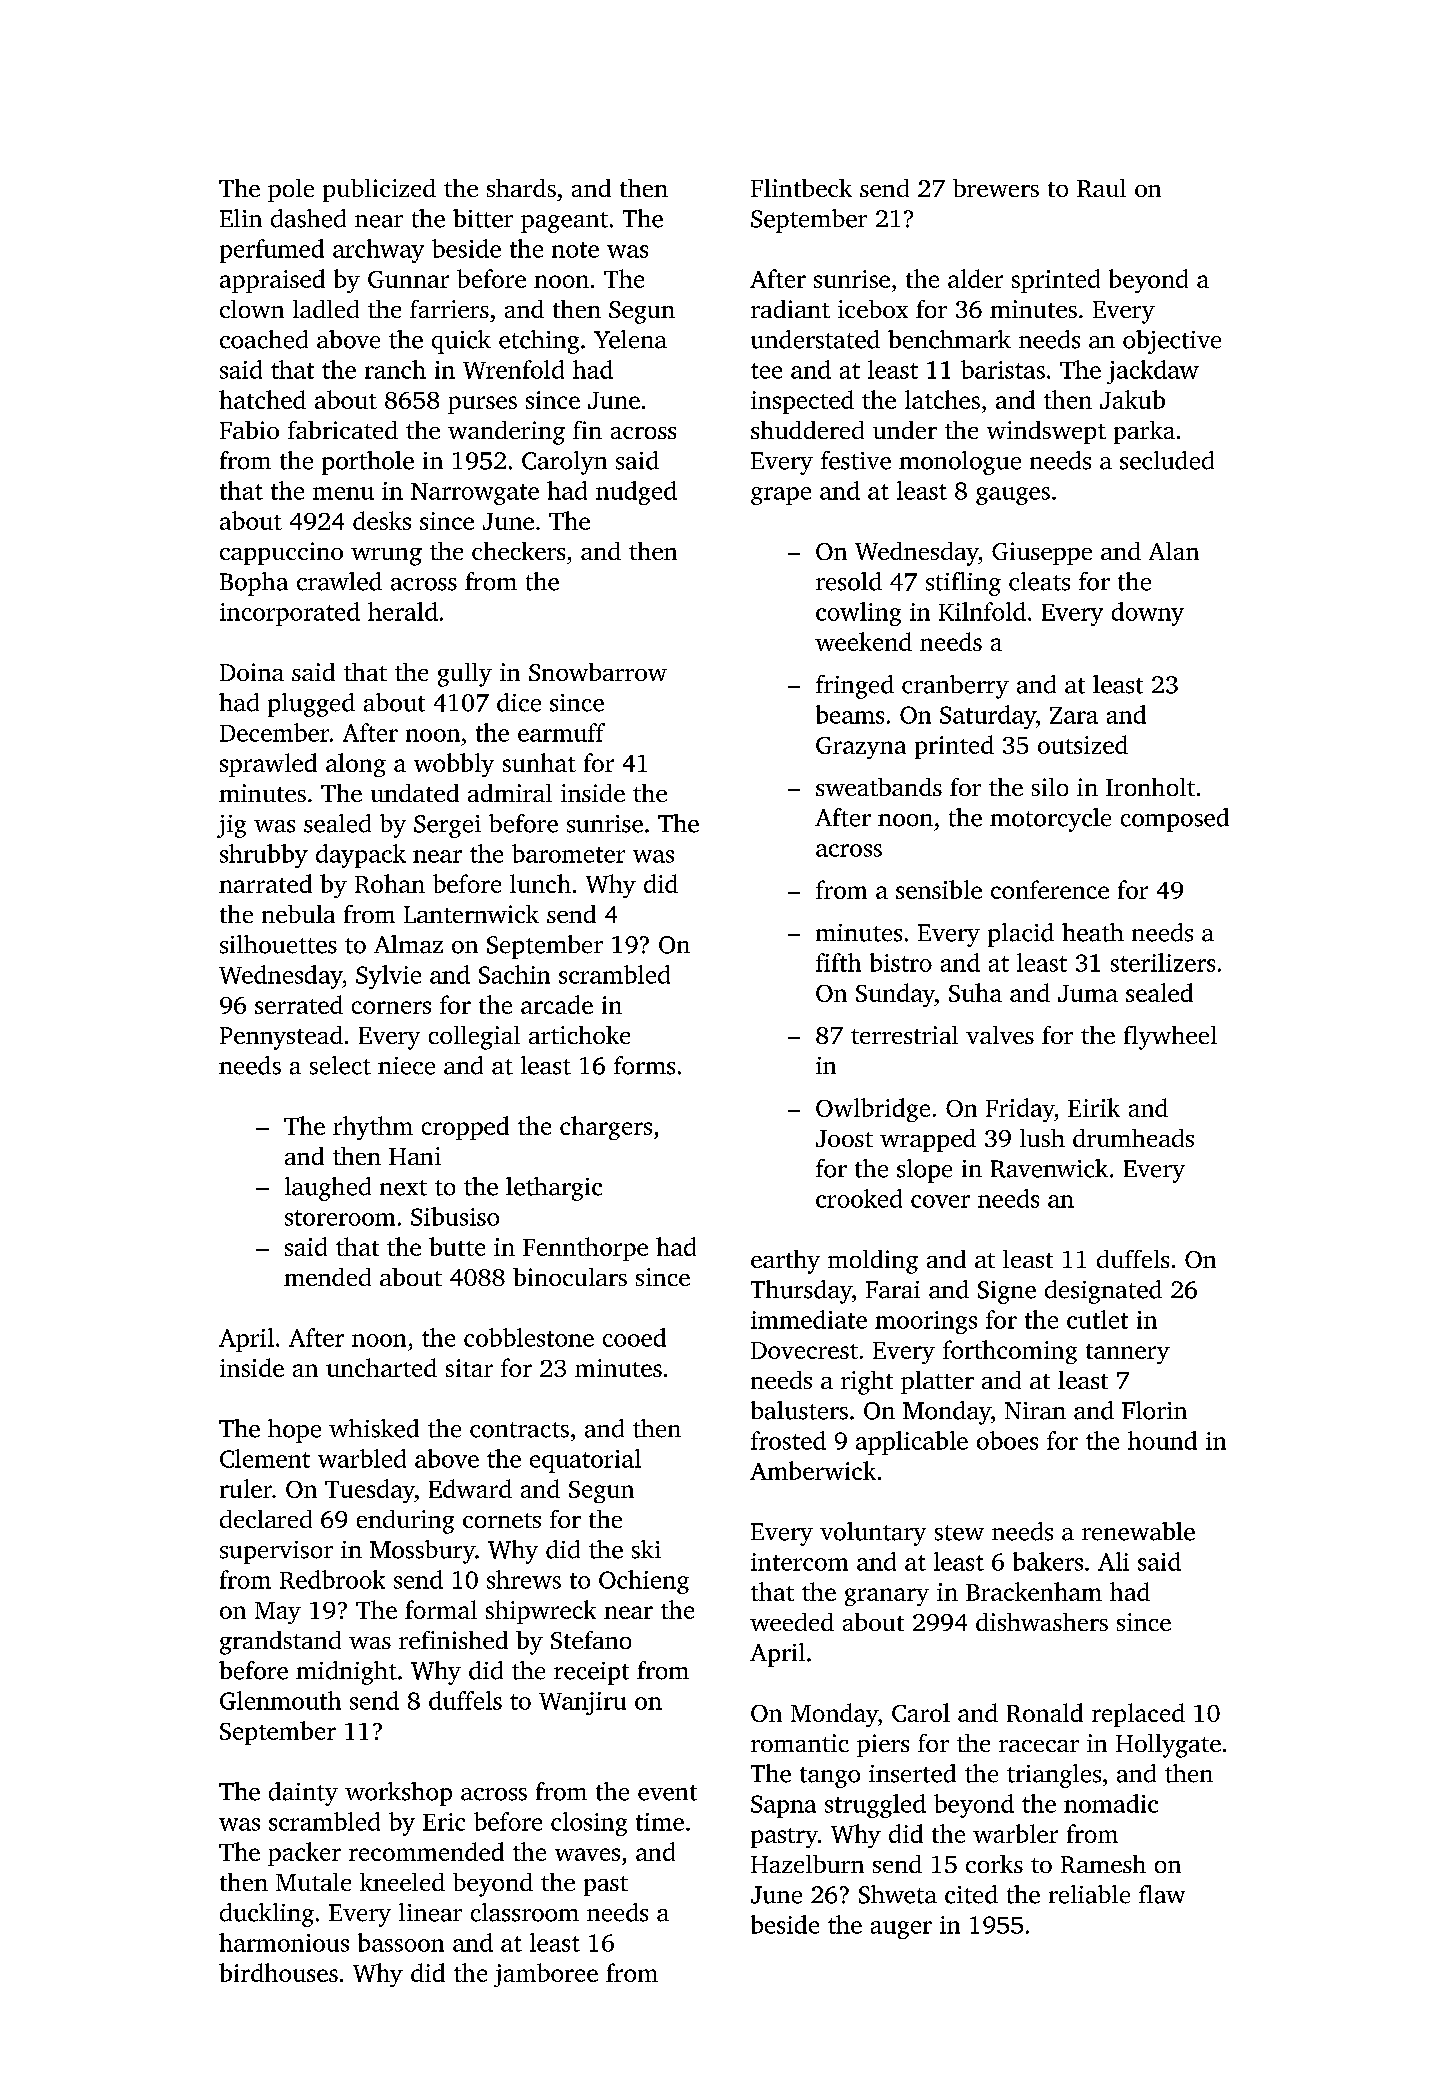 This page has height=2100, width=1450. I want to click on monologue, so click(960, 463).
